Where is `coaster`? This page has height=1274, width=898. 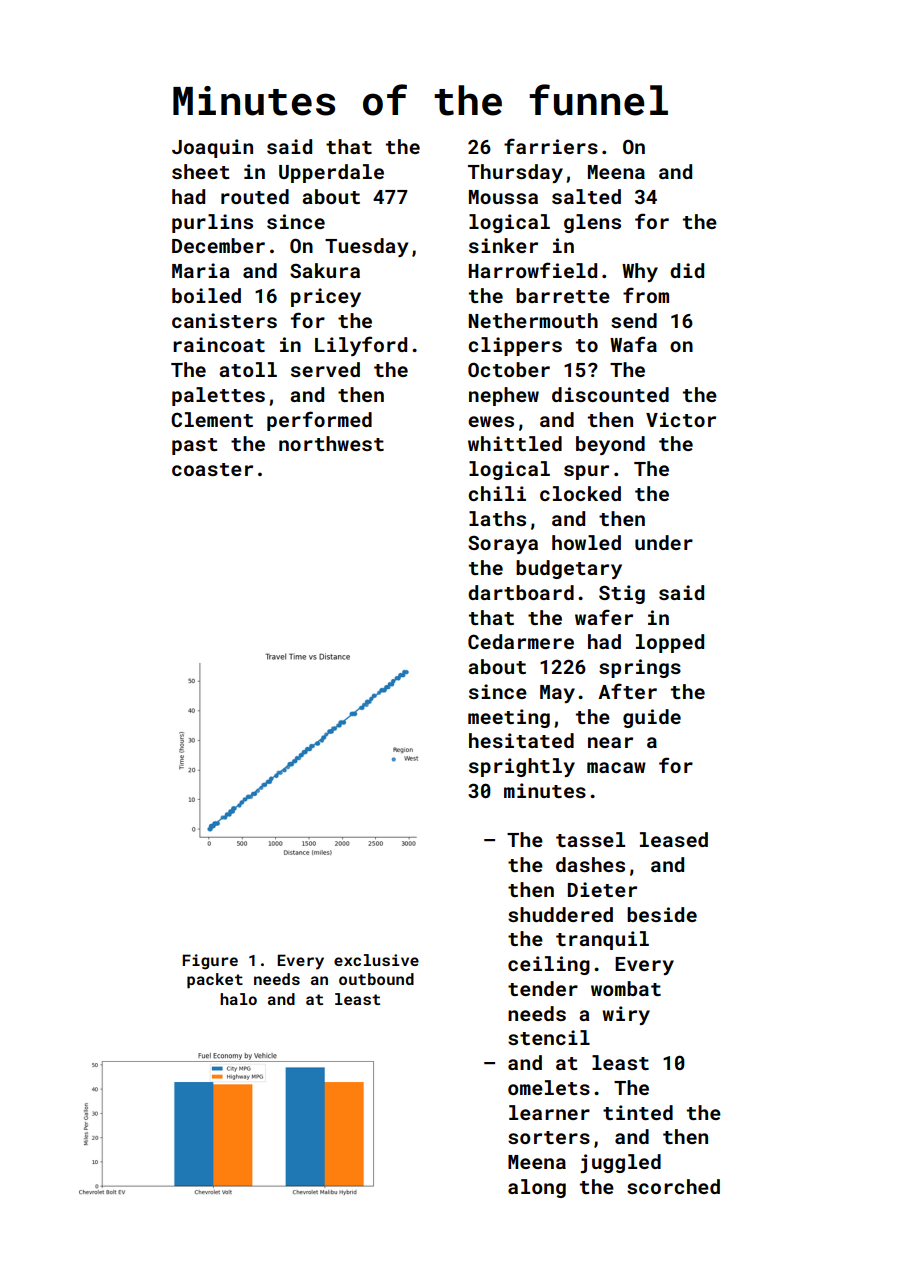 coaster is located at coordinates (212, 469).
